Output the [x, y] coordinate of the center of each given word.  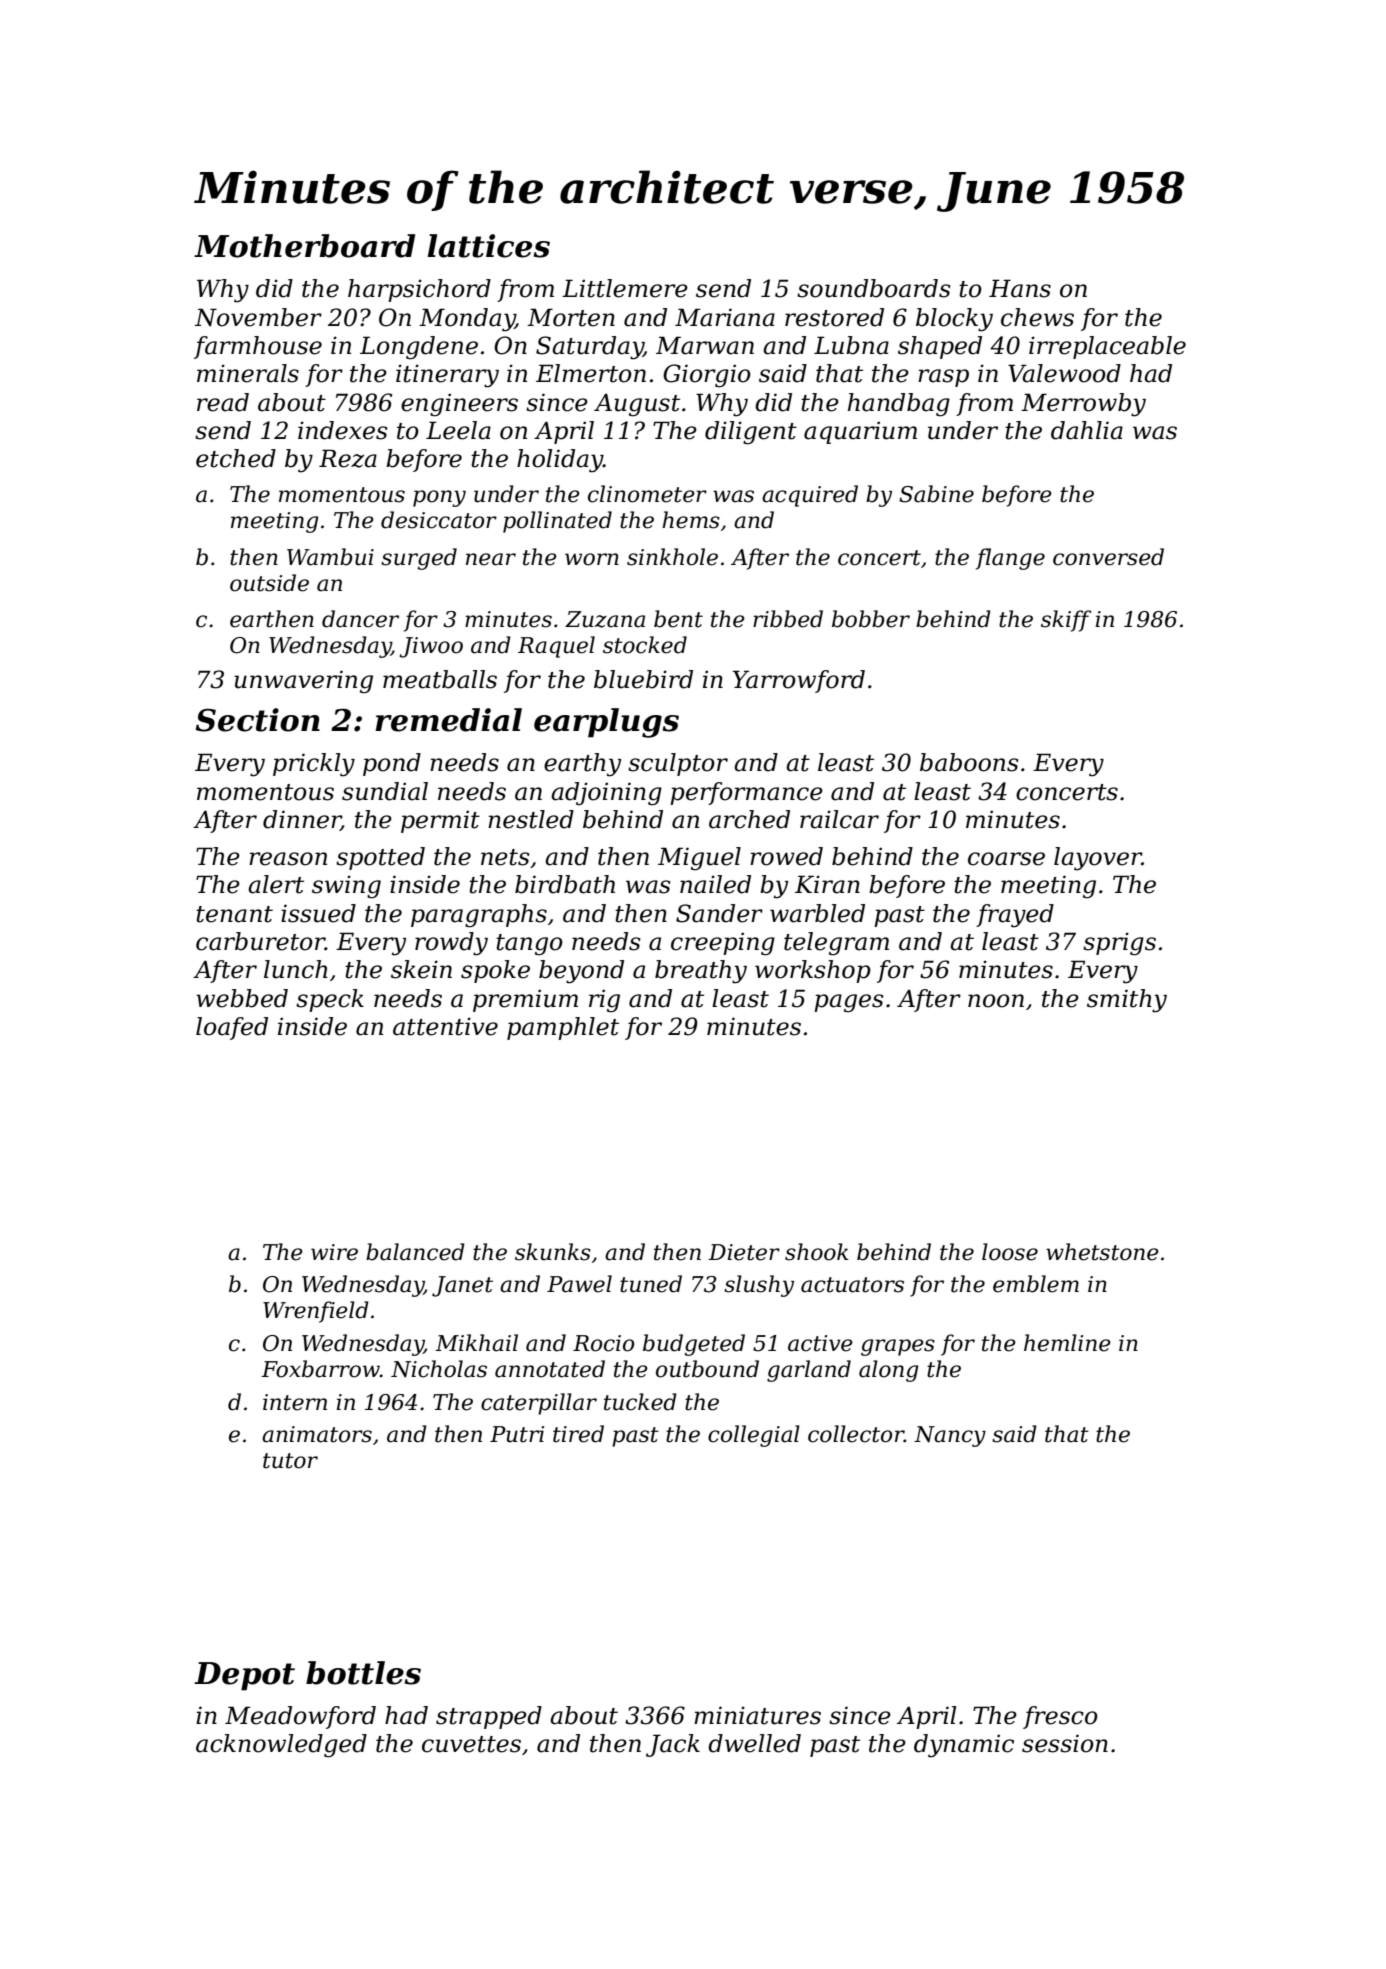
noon [996, 1001]
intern [295, 1402]
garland [809, 1371]
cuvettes [471, 1744]
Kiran [827, 884]
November [258, 317]
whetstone [1102, 1252]
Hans [1020, 288]
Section [257, 720]
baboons [969, 762]
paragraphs [479, 916]
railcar [839, 819]
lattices [488, 246]
